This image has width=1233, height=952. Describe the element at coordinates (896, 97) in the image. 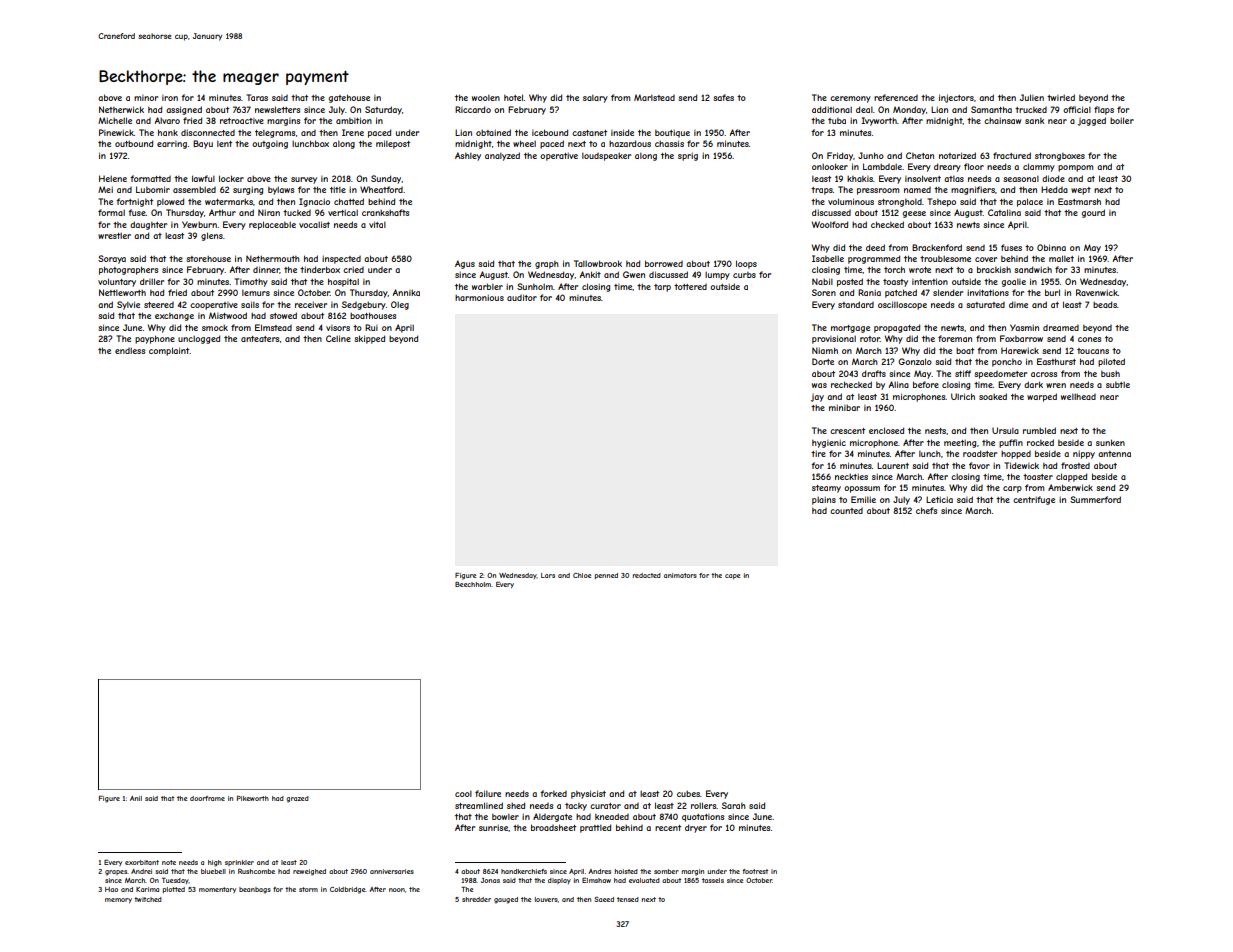

I see `referenced` at that location.
